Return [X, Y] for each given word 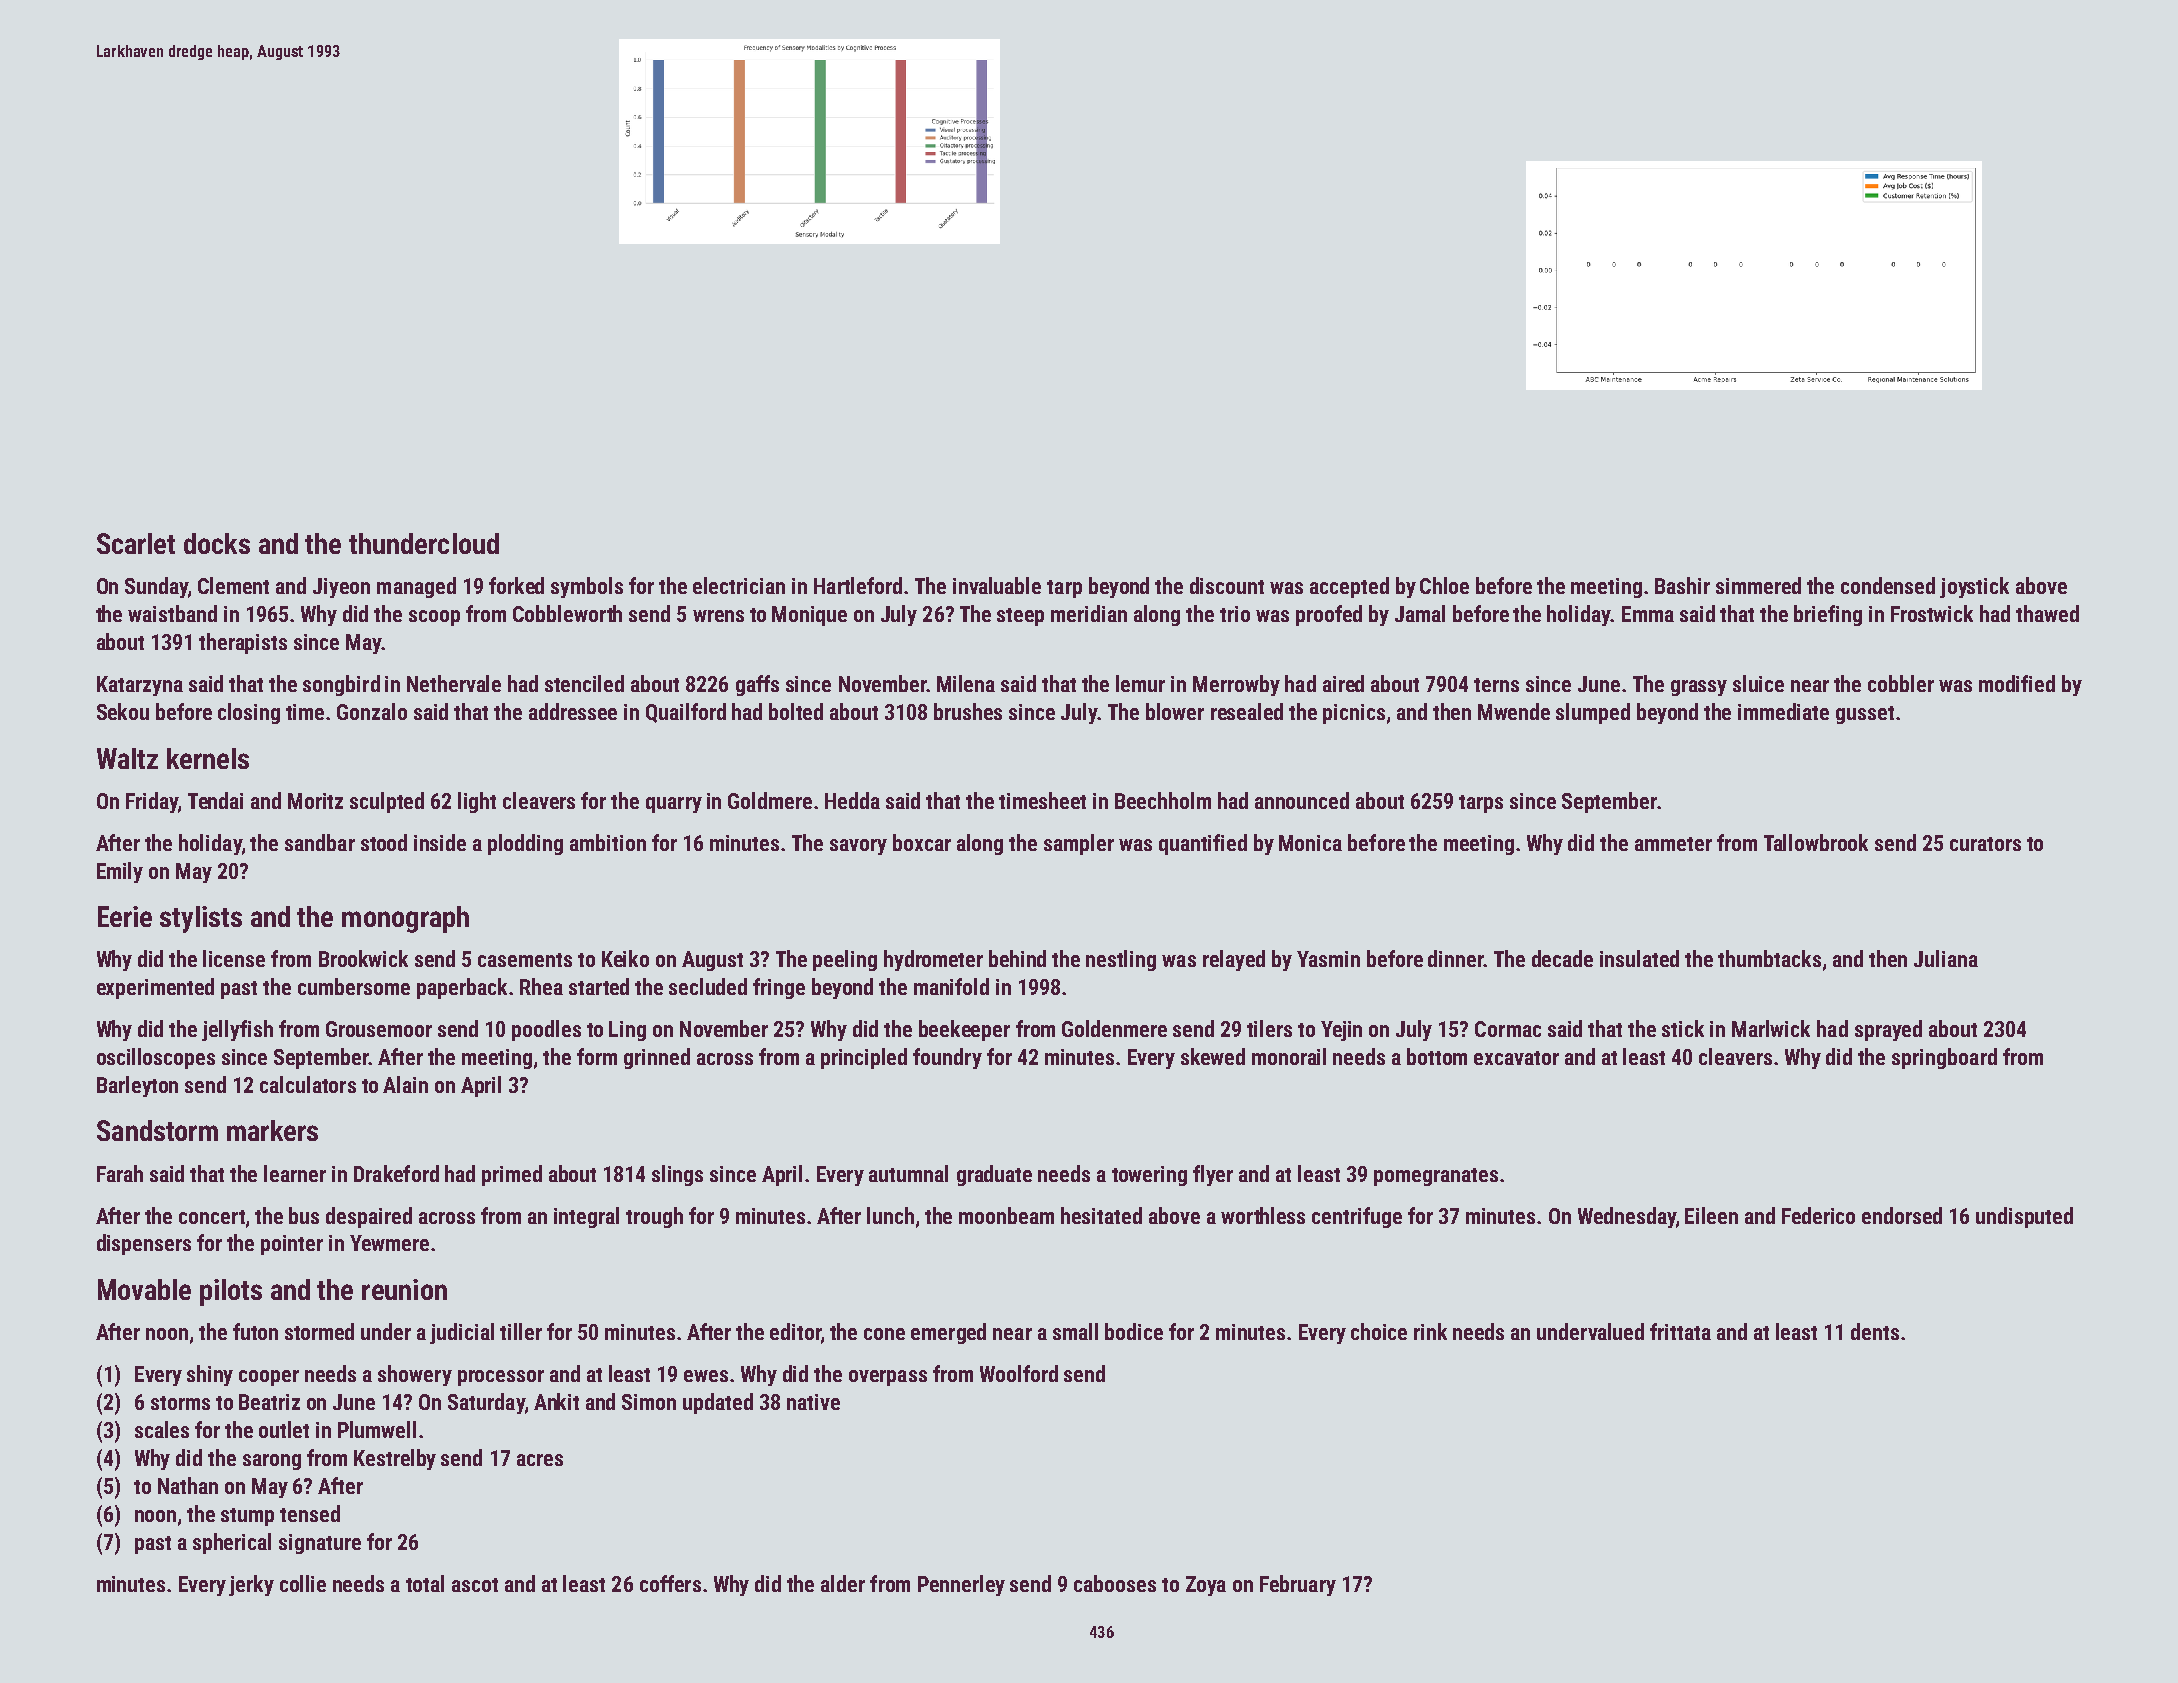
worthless [1263, 1215]
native [813, 1402]
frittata [1680, 1331]
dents [1875, 1331]
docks [217, 543]
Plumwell [377, 1429]
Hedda [852, 800]
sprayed [1888, 1030]
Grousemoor [379, 1029]
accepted [1349, 587]
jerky [251, 1585]
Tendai [215, 800]
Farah [120, 1173]
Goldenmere [1114, 1028]
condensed [1888, 585]
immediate [1783, 711]
